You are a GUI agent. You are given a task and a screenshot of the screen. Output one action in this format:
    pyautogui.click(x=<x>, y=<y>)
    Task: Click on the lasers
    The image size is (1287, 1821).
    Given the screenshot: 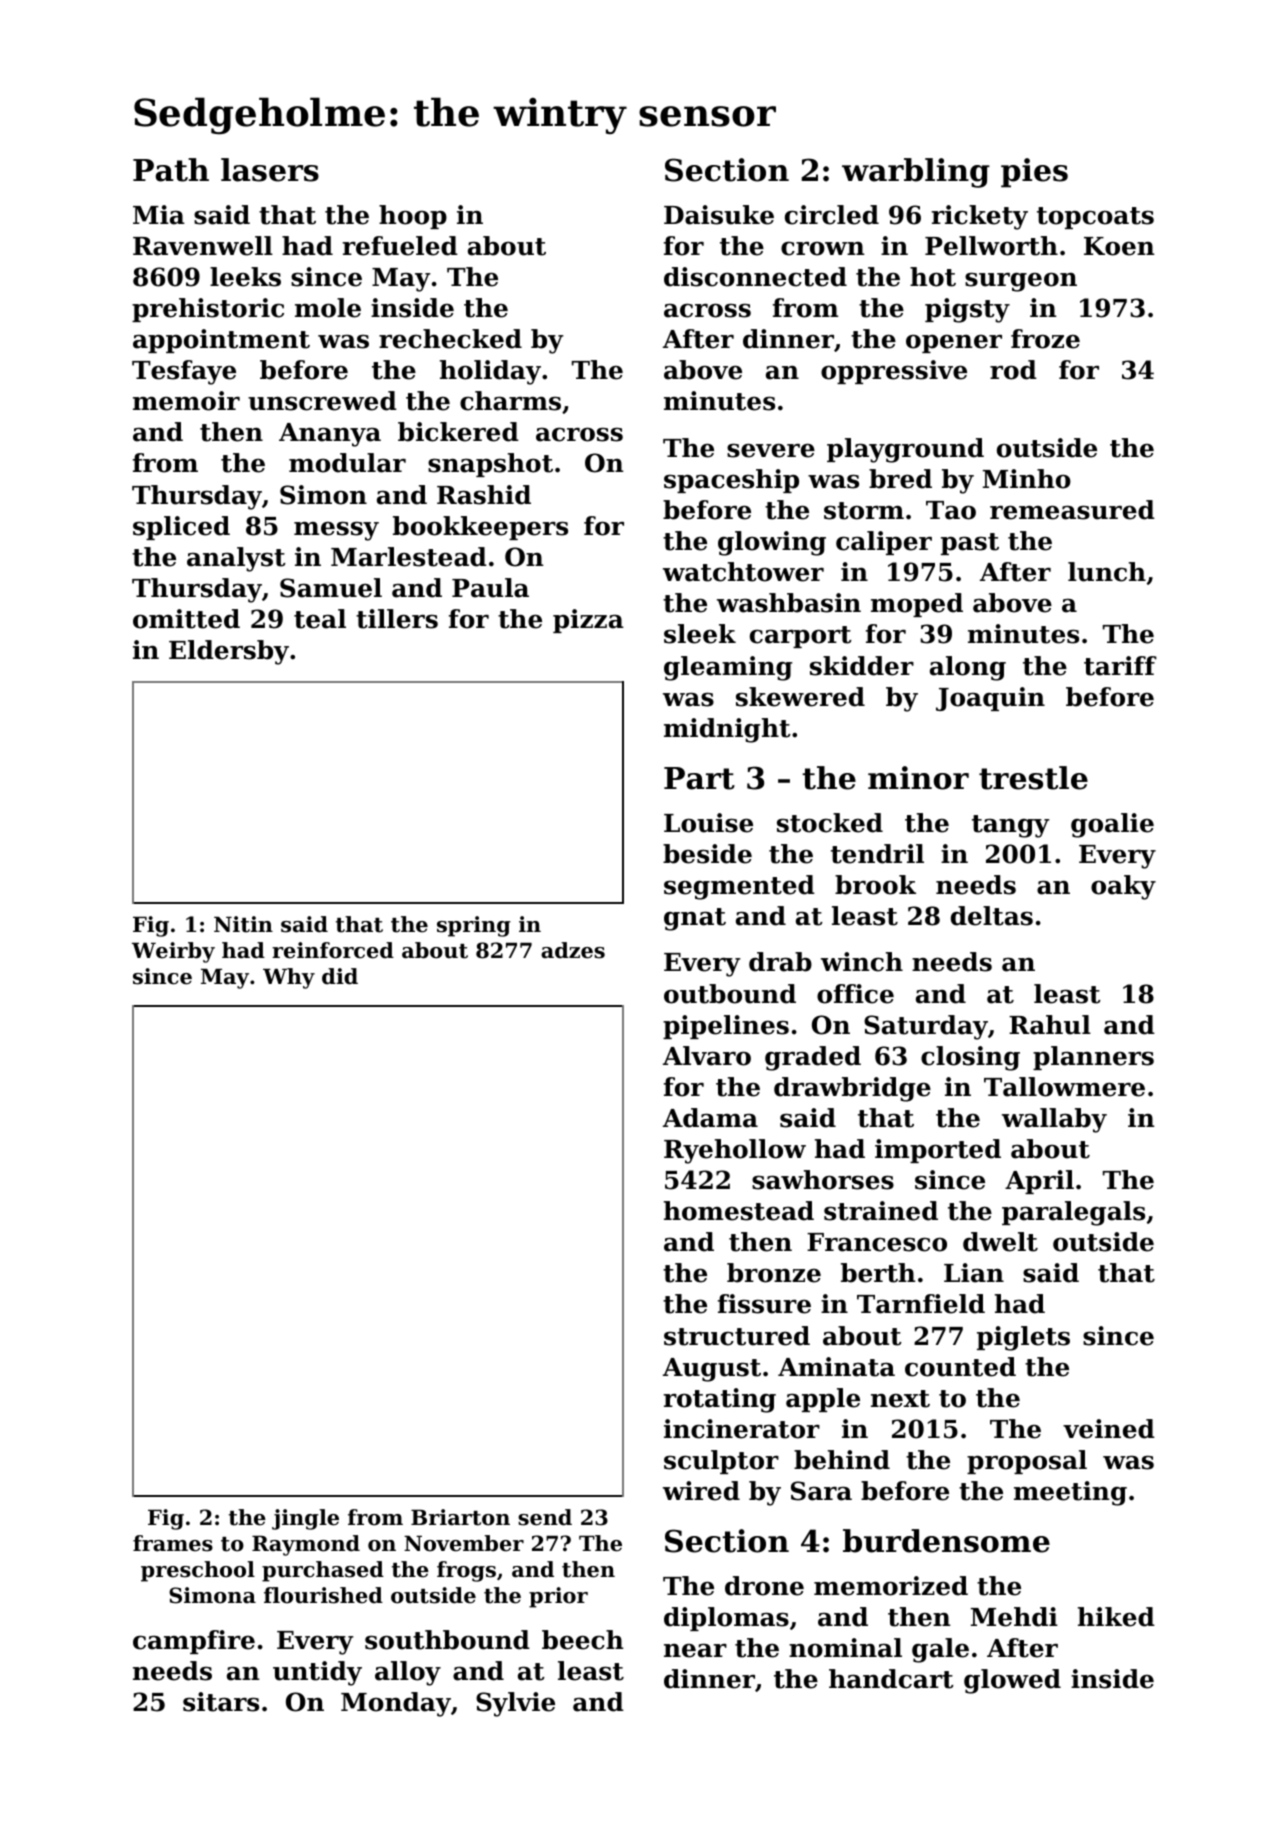 What is the action you would take?
    pyautogui.click(x=270, y=170)
